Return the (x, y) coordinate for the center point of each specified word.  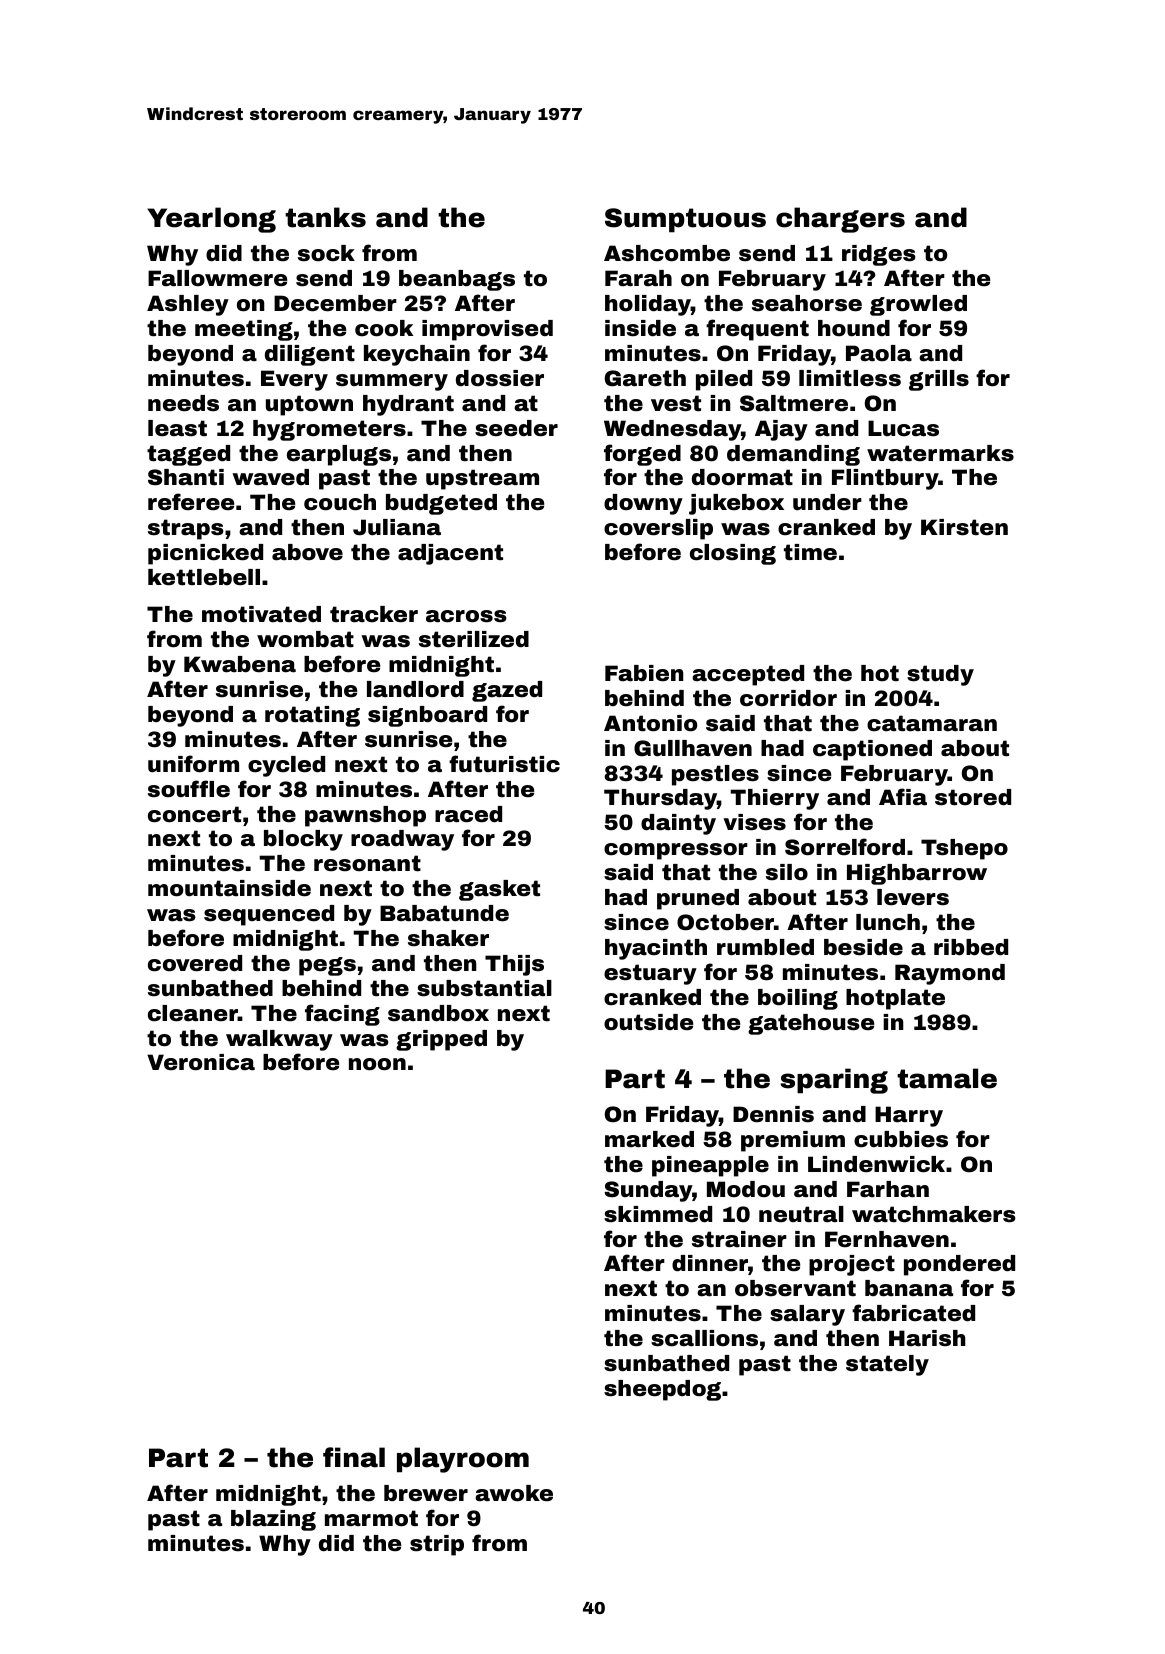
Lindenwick (876, 1164)
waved (270, 477)
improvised (487, 330)
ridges (879, 255)
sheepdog (662, 1390)
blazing (273, 1520)
